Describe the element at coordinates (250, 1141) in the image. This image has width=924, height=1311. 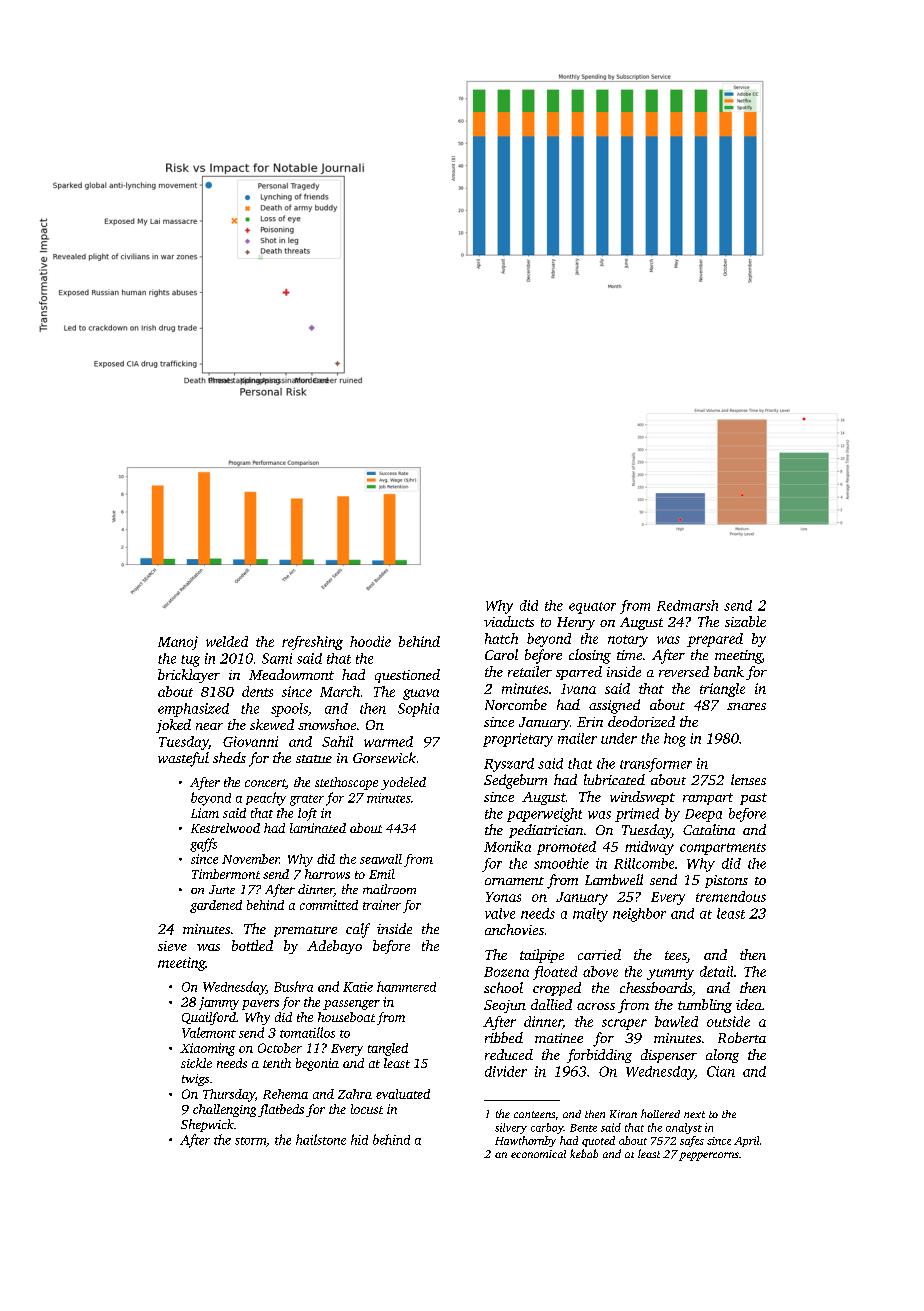
I see `storm` at that location.
